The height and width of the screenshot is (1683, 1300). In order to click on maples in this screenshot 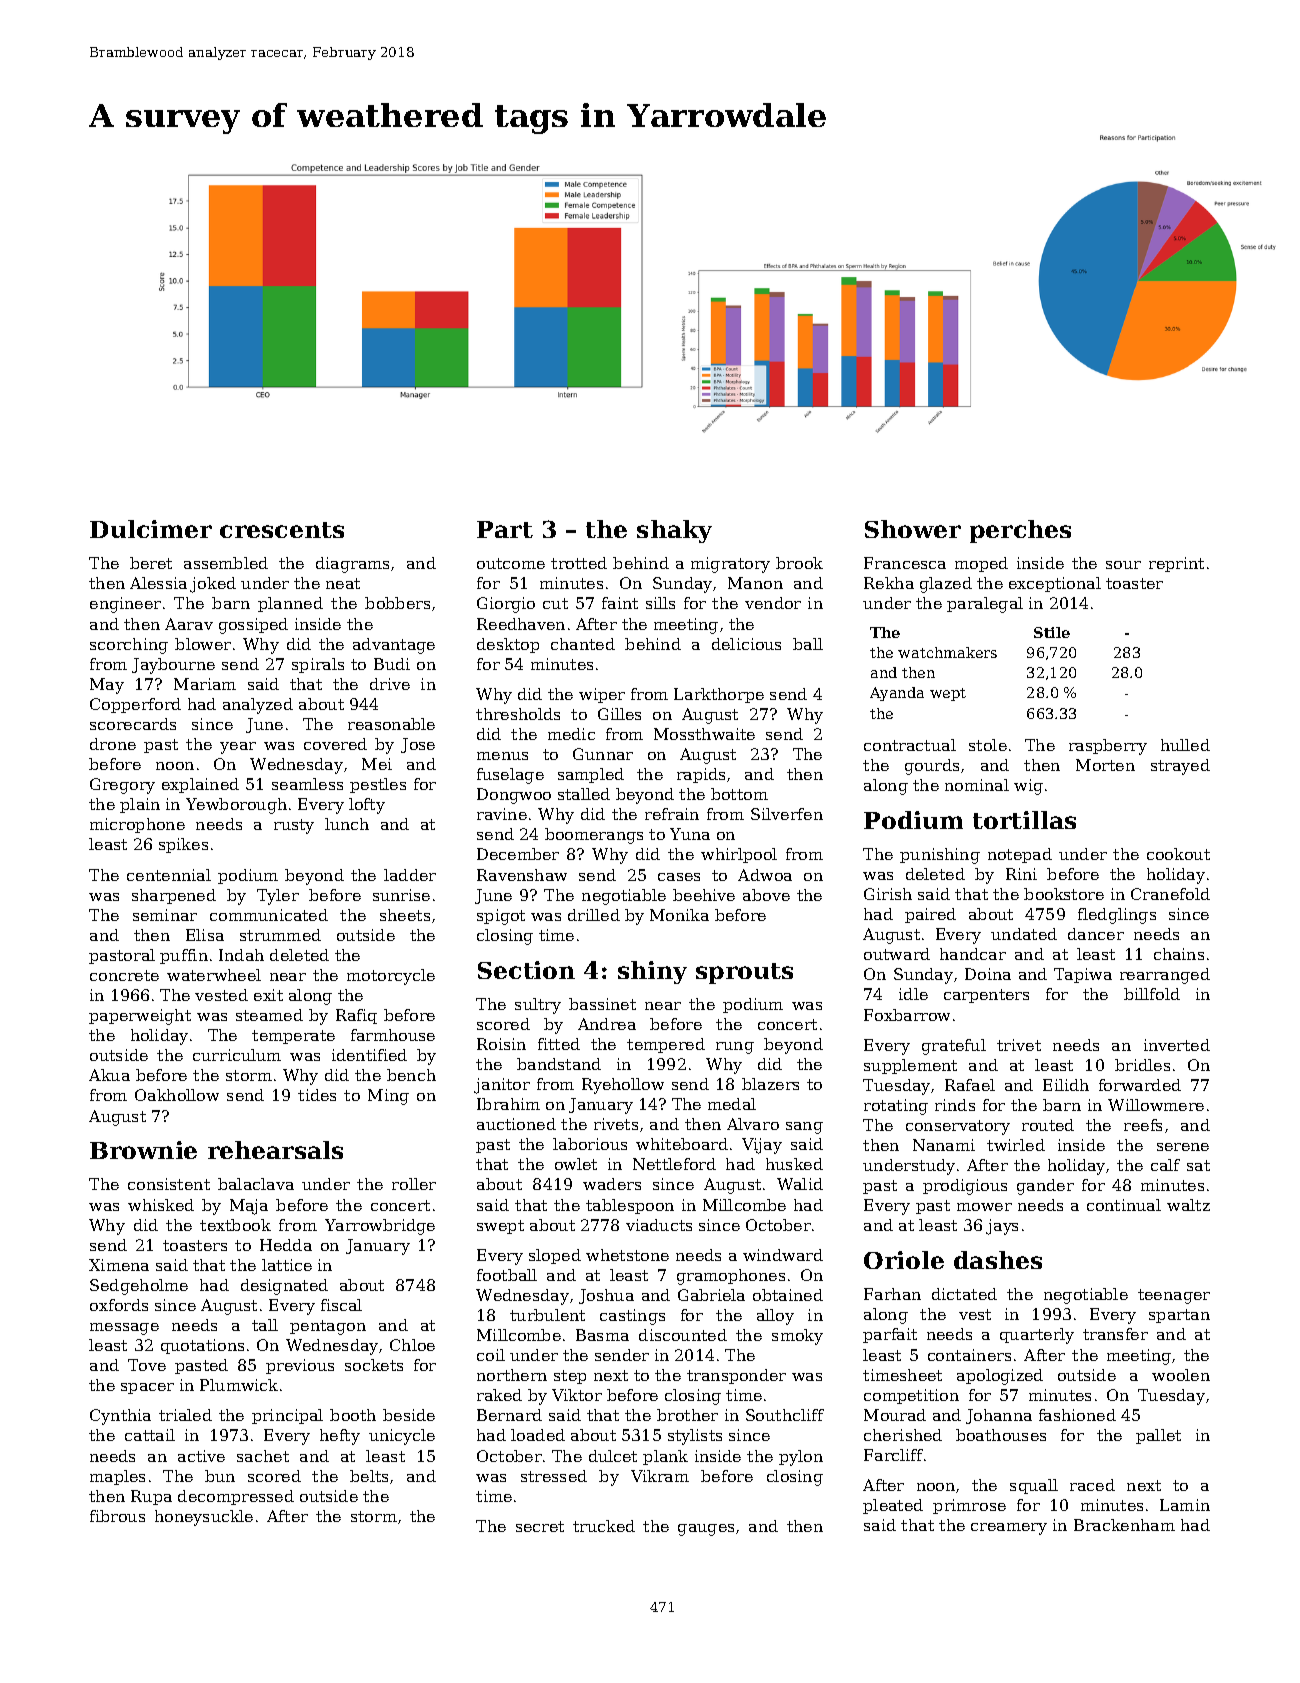, I will do `click(117, 1477)`.
